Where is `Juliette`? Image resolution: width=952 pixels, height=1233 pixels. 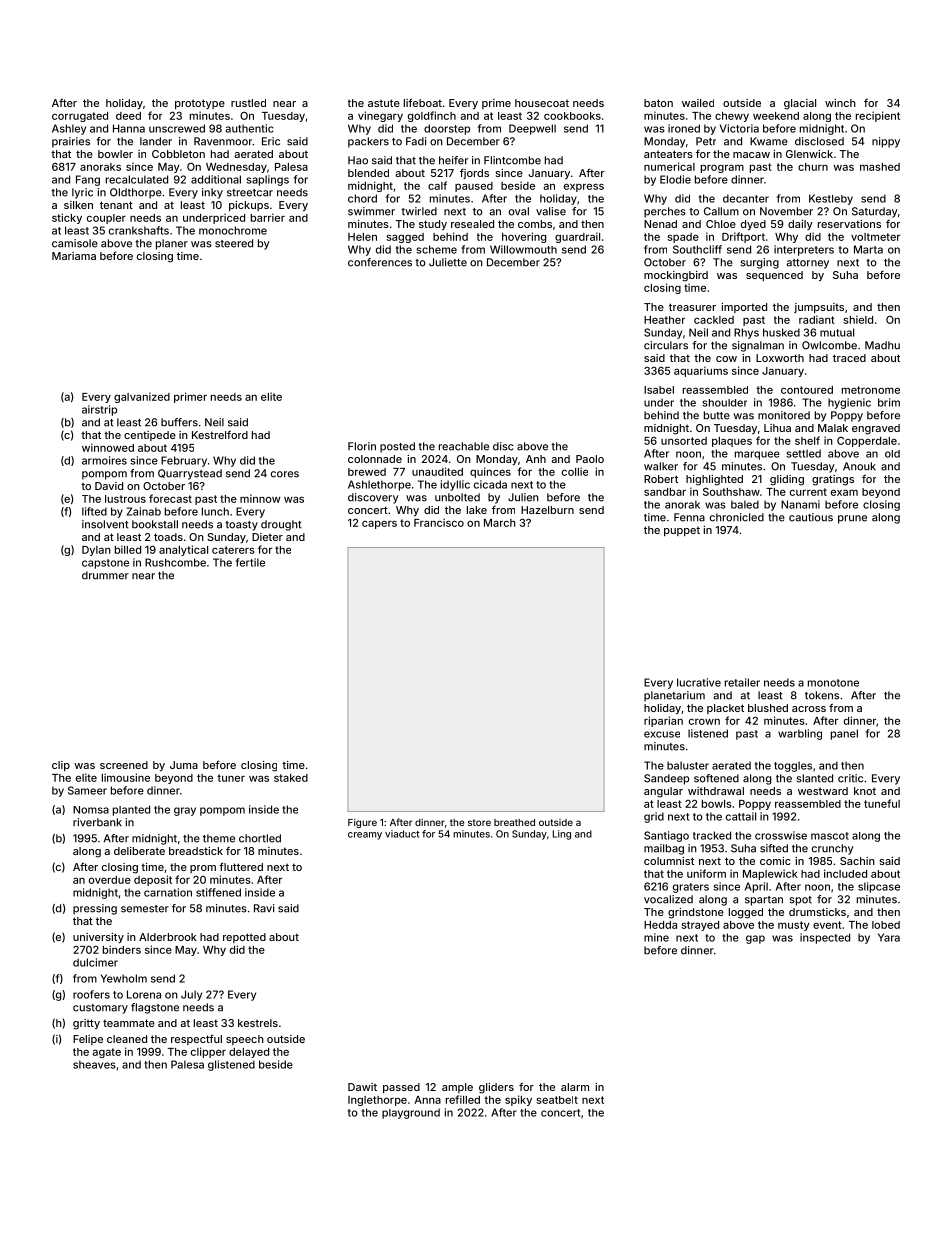
Juliette is located at coordinates (448, 262).
